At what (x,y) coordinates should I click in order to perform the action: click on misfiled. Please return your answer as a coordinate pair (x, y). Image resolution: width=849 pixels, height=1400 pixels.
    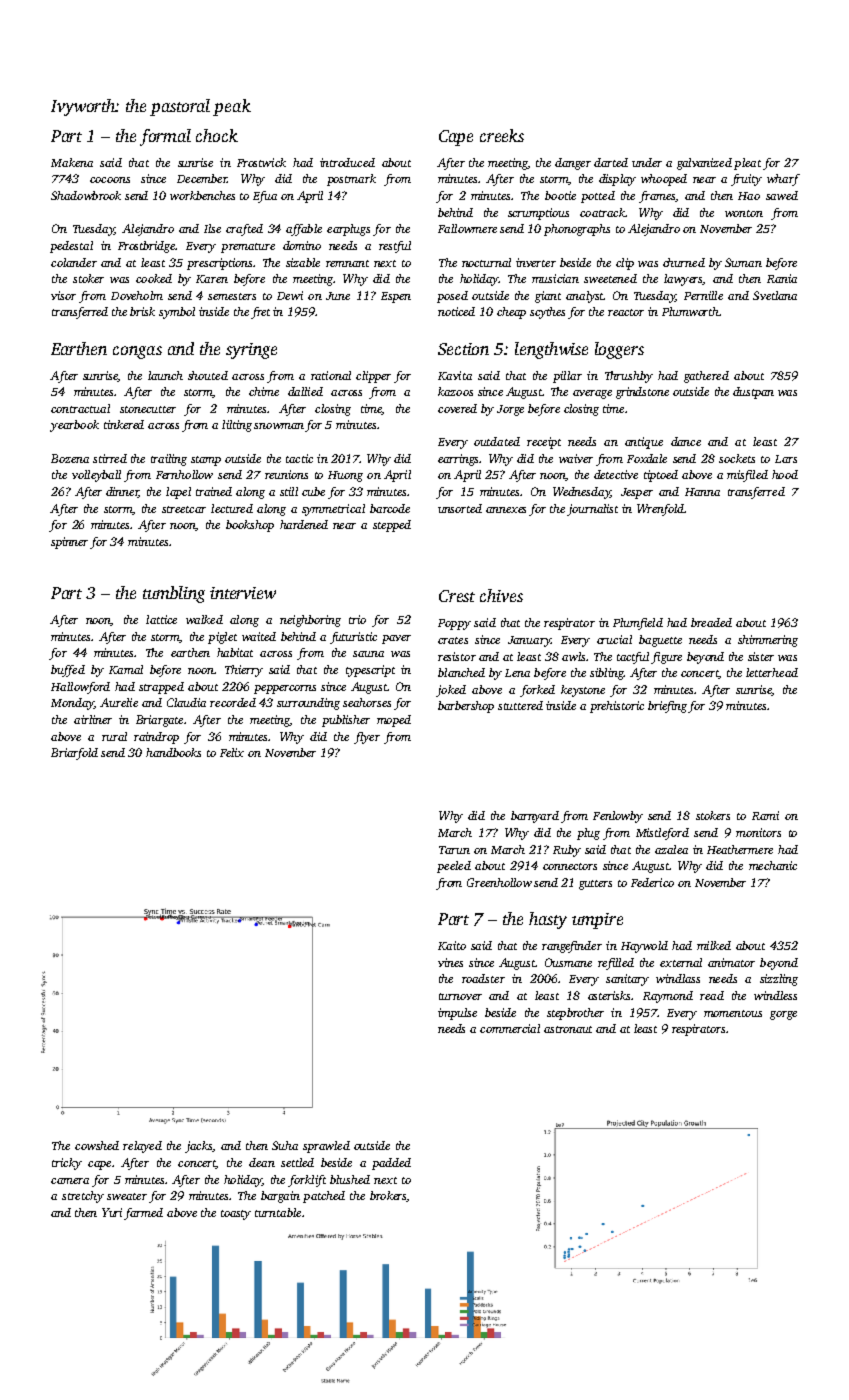
    Looking at the image, I should click on (747, 476).
